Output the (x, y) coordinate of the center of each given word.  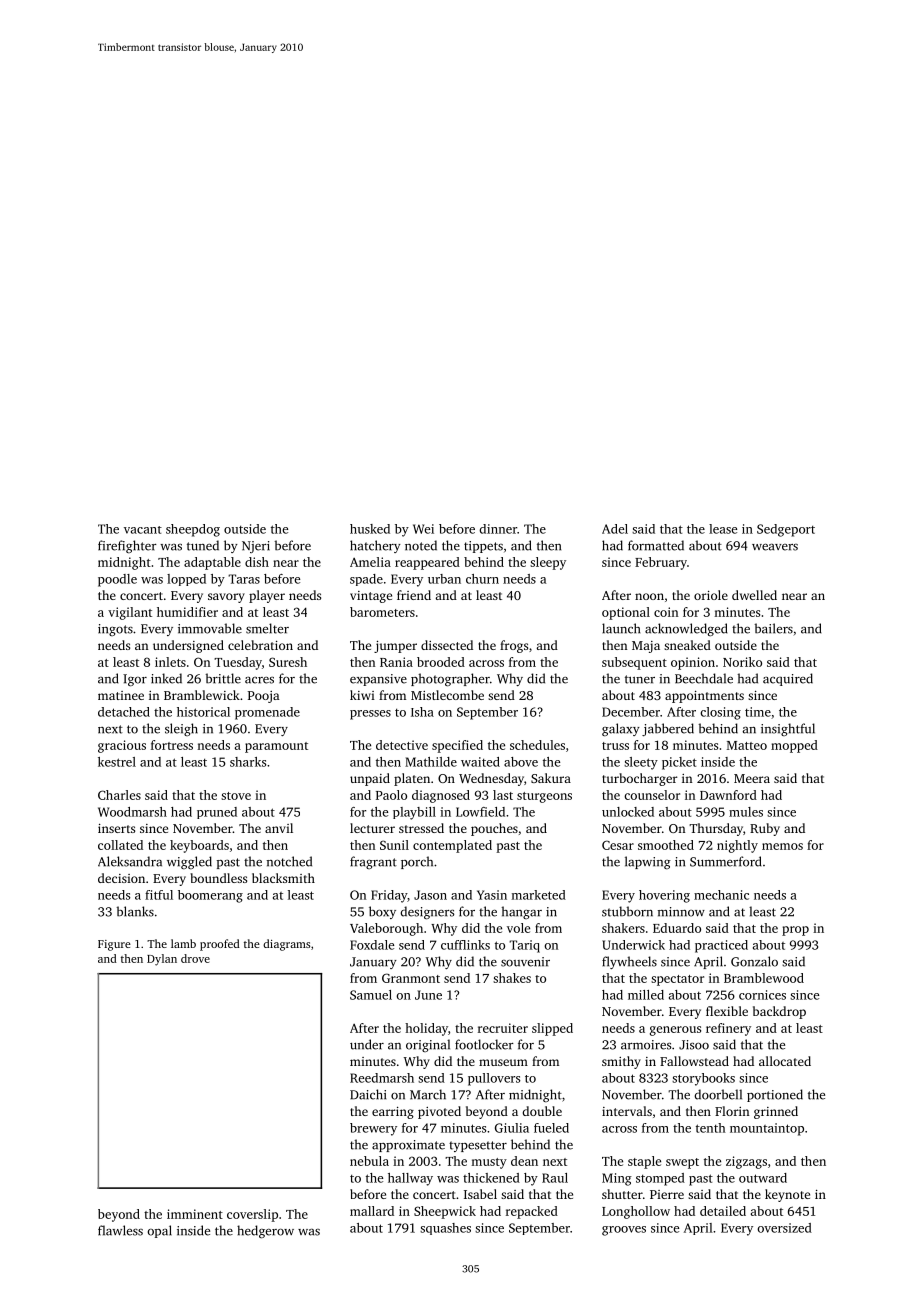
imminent (195, 1214)
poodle (117, 580)
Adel (615, 529)
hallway (410, 1179)
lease (723, 529)
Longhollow (636, 1212)
